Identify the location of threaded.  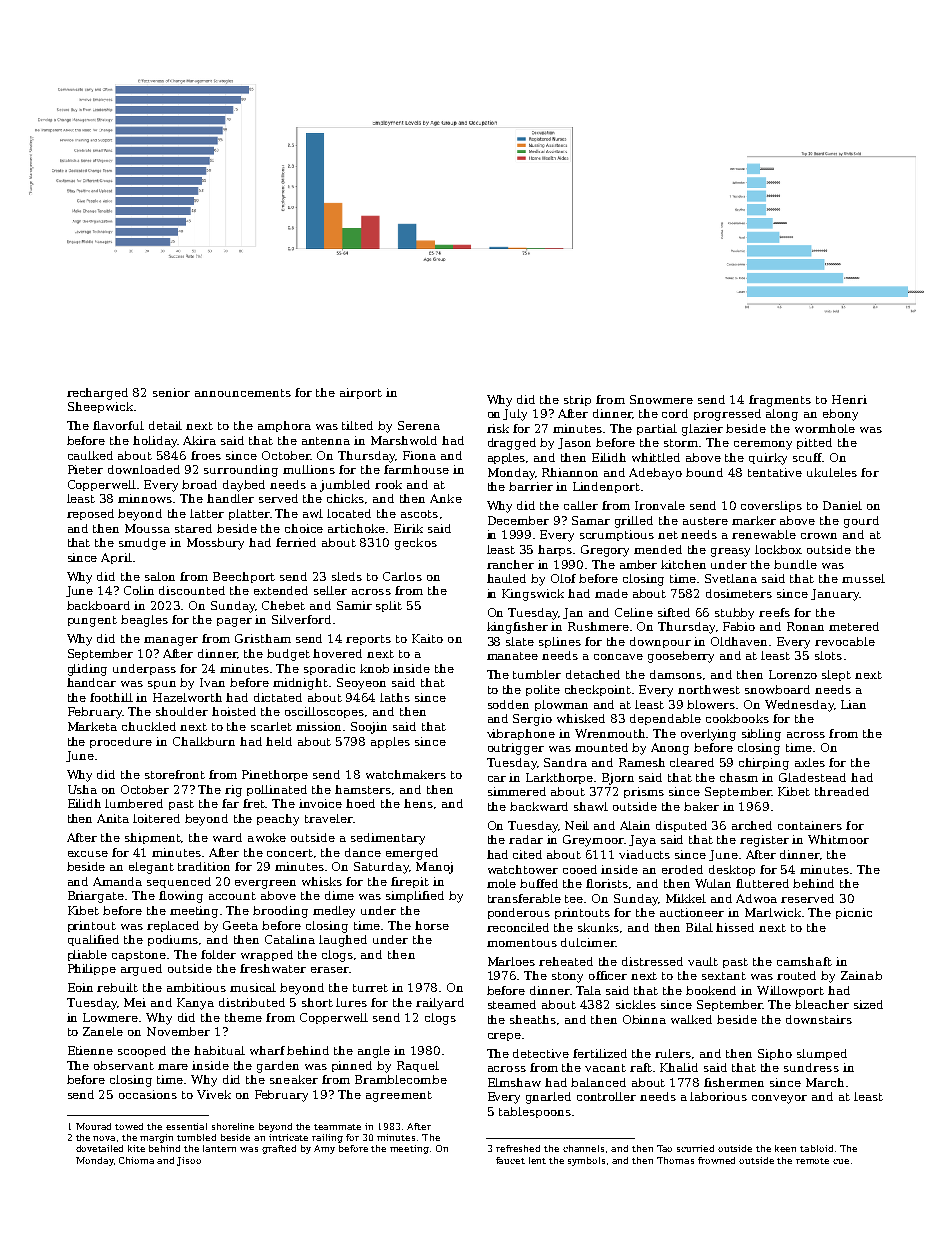
(842, 791).
